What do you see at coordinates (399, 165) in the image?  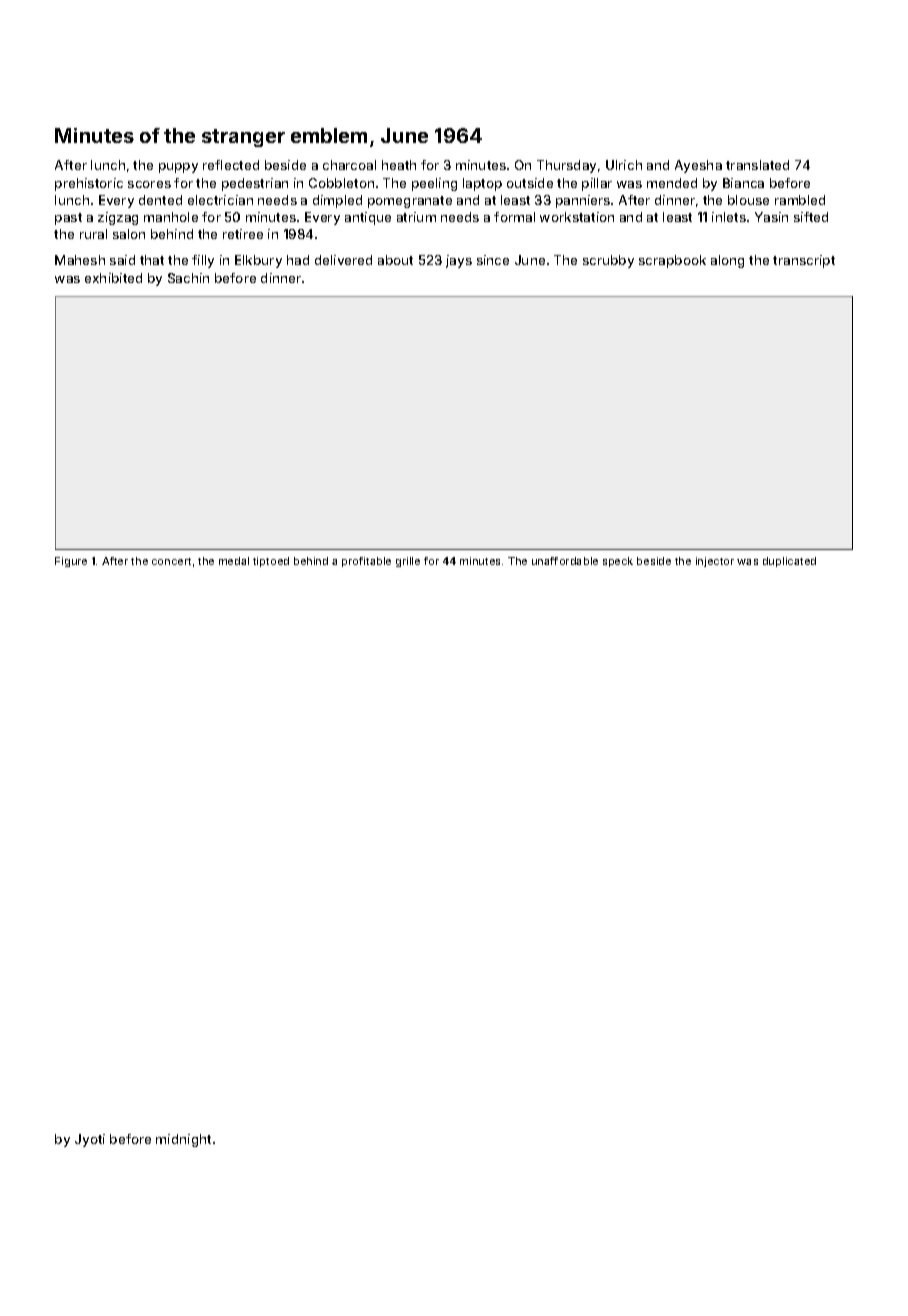 I see `heath` at bounding box center [399, 165].
